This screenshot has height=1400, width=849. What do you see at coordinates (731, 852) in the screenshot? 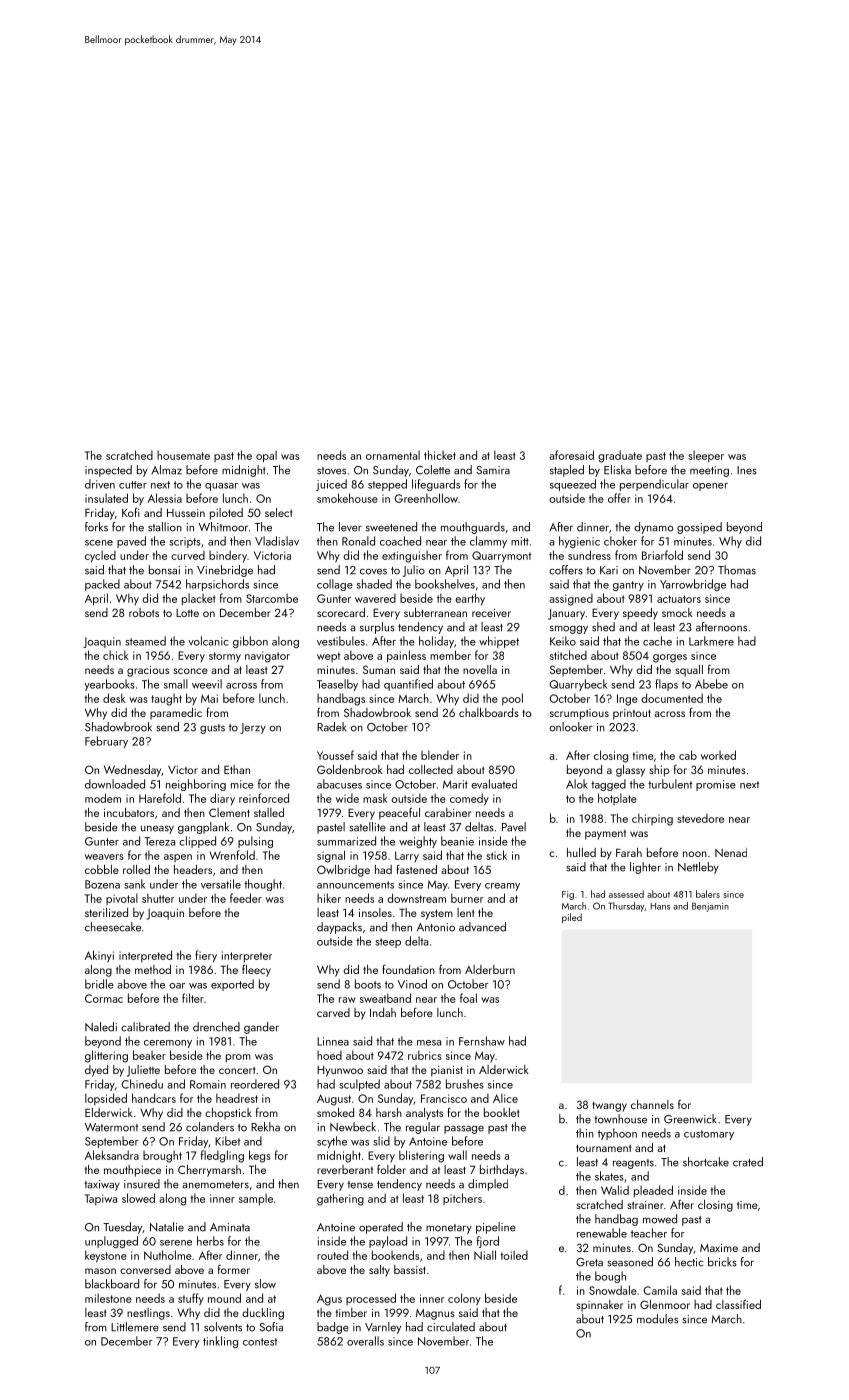
I see `Nenad` at bounding box center [731, 852].
